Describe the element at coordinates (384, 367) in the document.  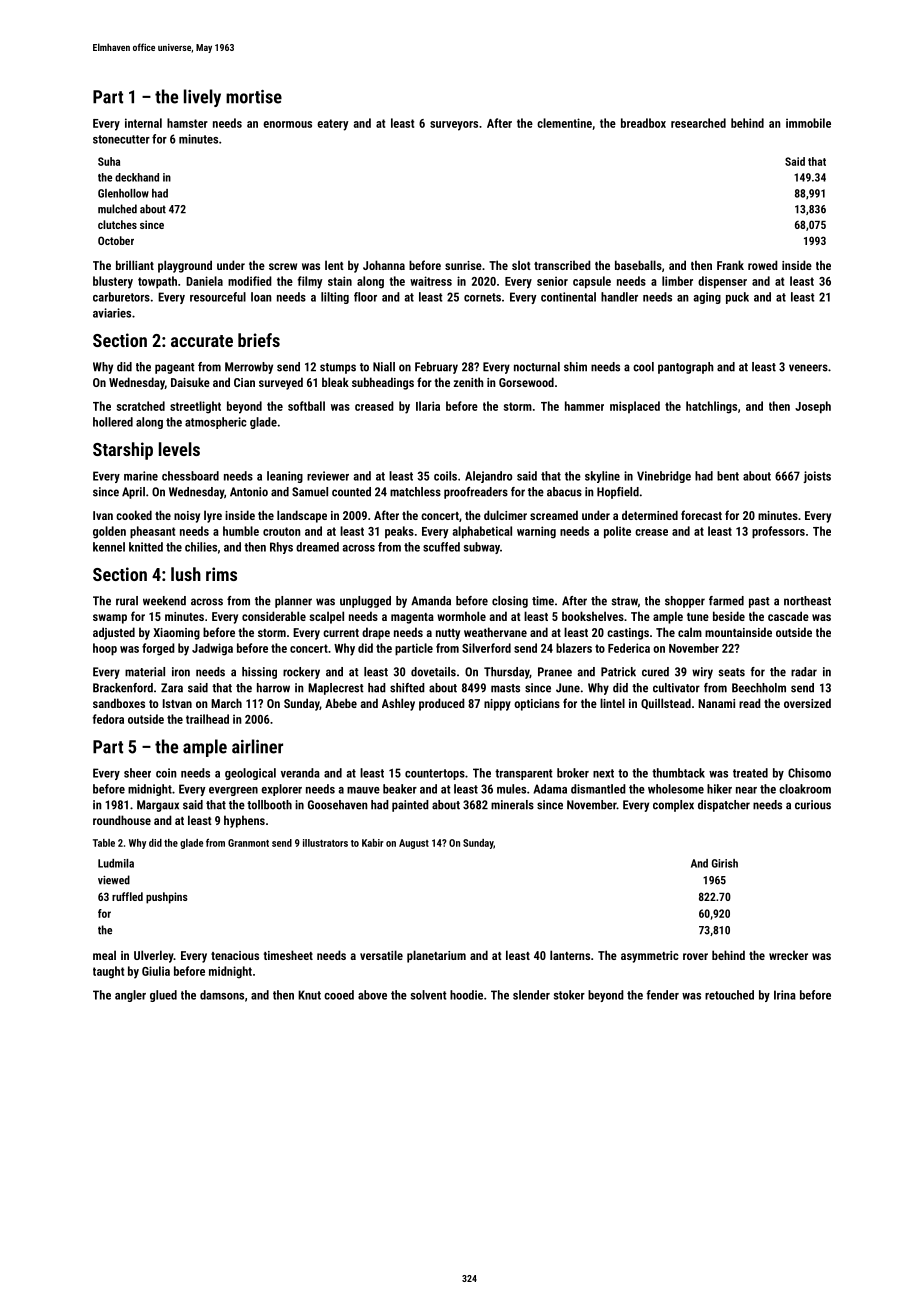
I see `Niall` at that location.
